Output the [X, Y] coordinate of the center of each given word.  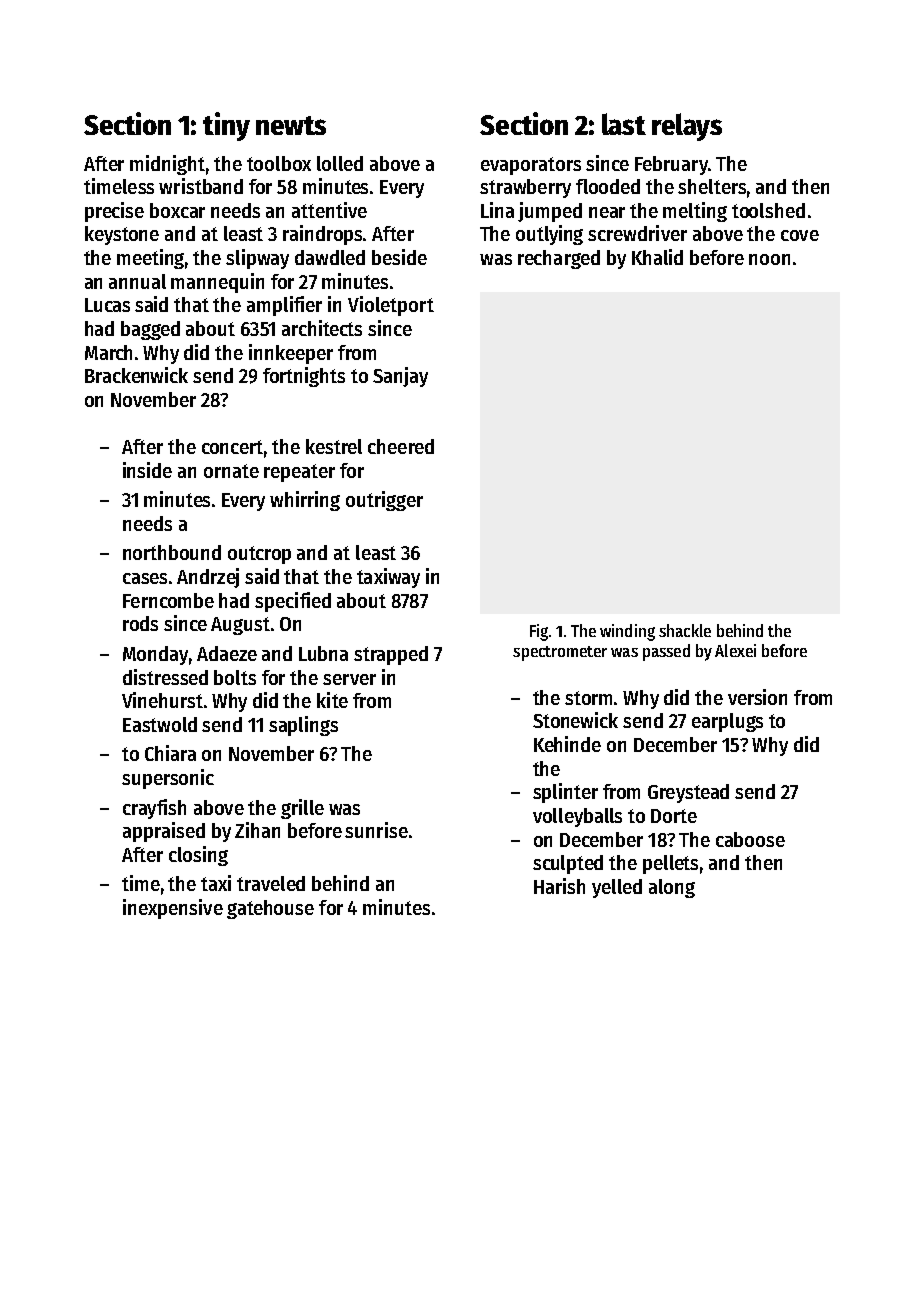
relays [687, 127]
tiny [226, 126]
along [672, 888]
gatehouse [270, 909]
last [624, 124]
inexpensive [173, 909]
